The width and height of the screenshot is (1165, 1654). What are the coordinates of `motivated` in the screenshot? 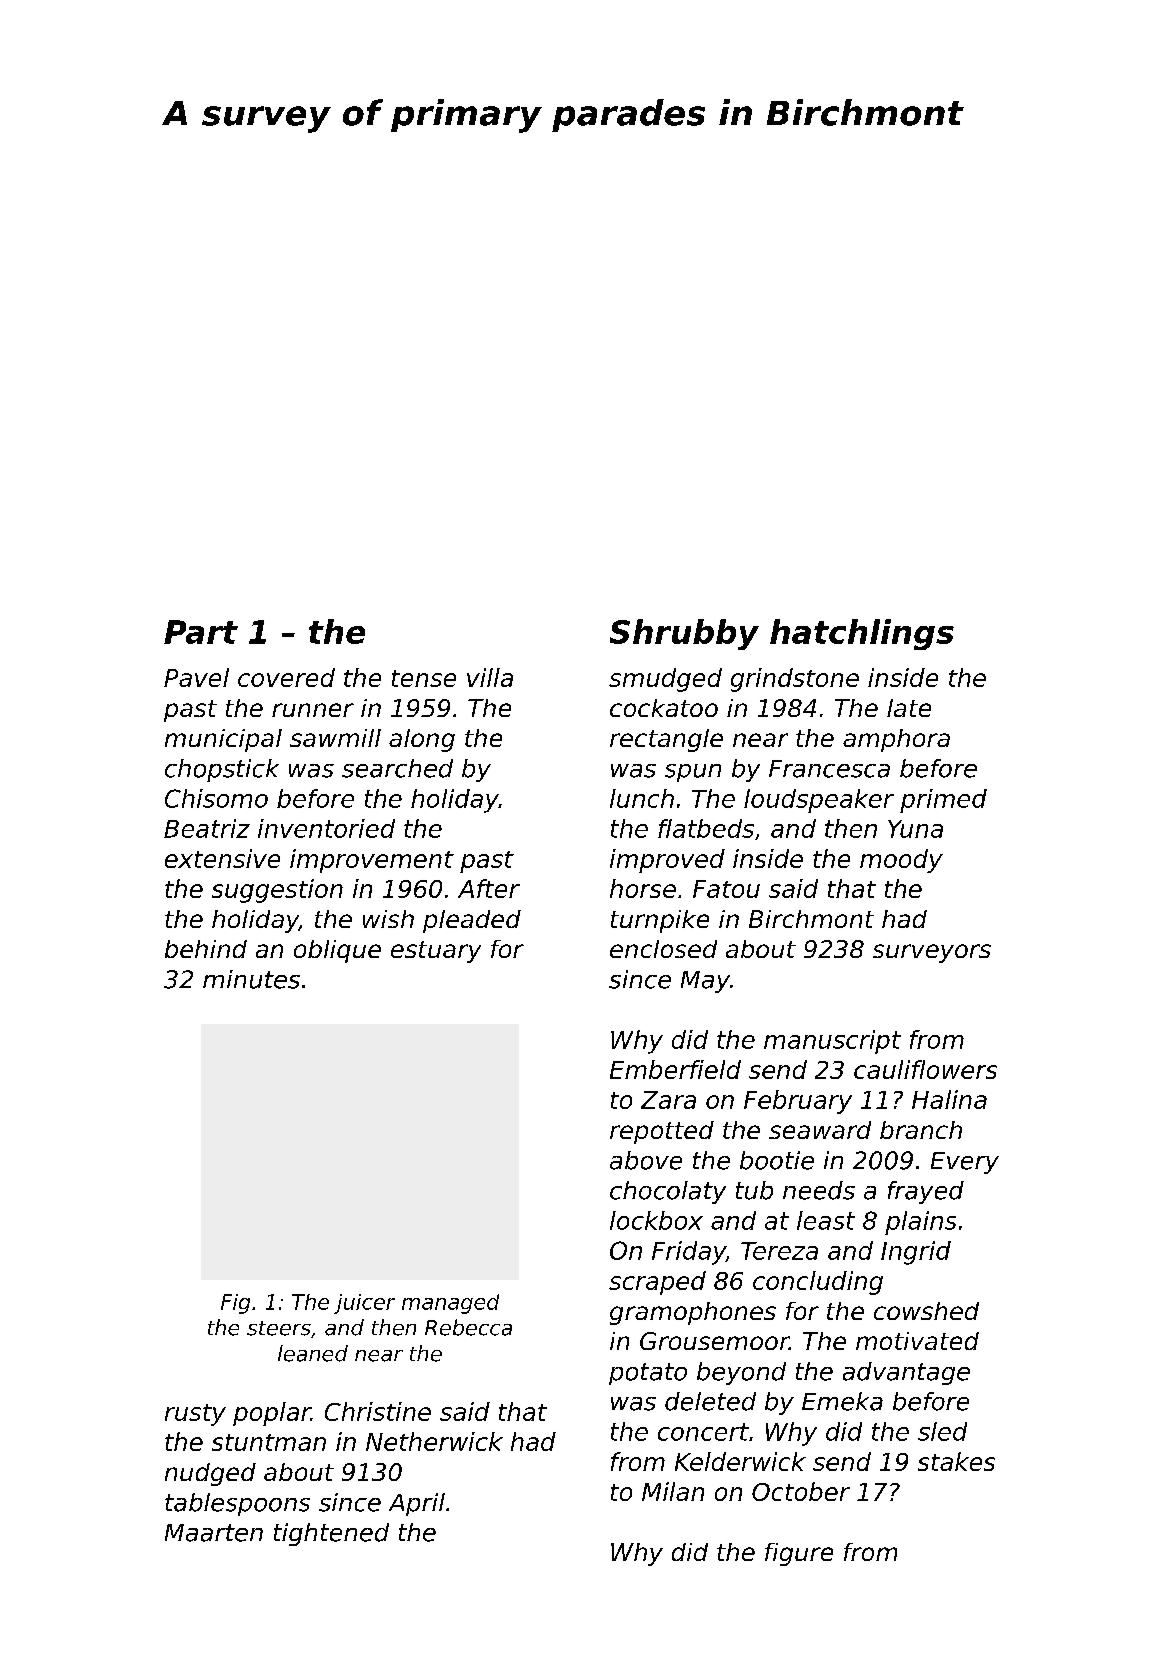 It's located at (917, 1341).
